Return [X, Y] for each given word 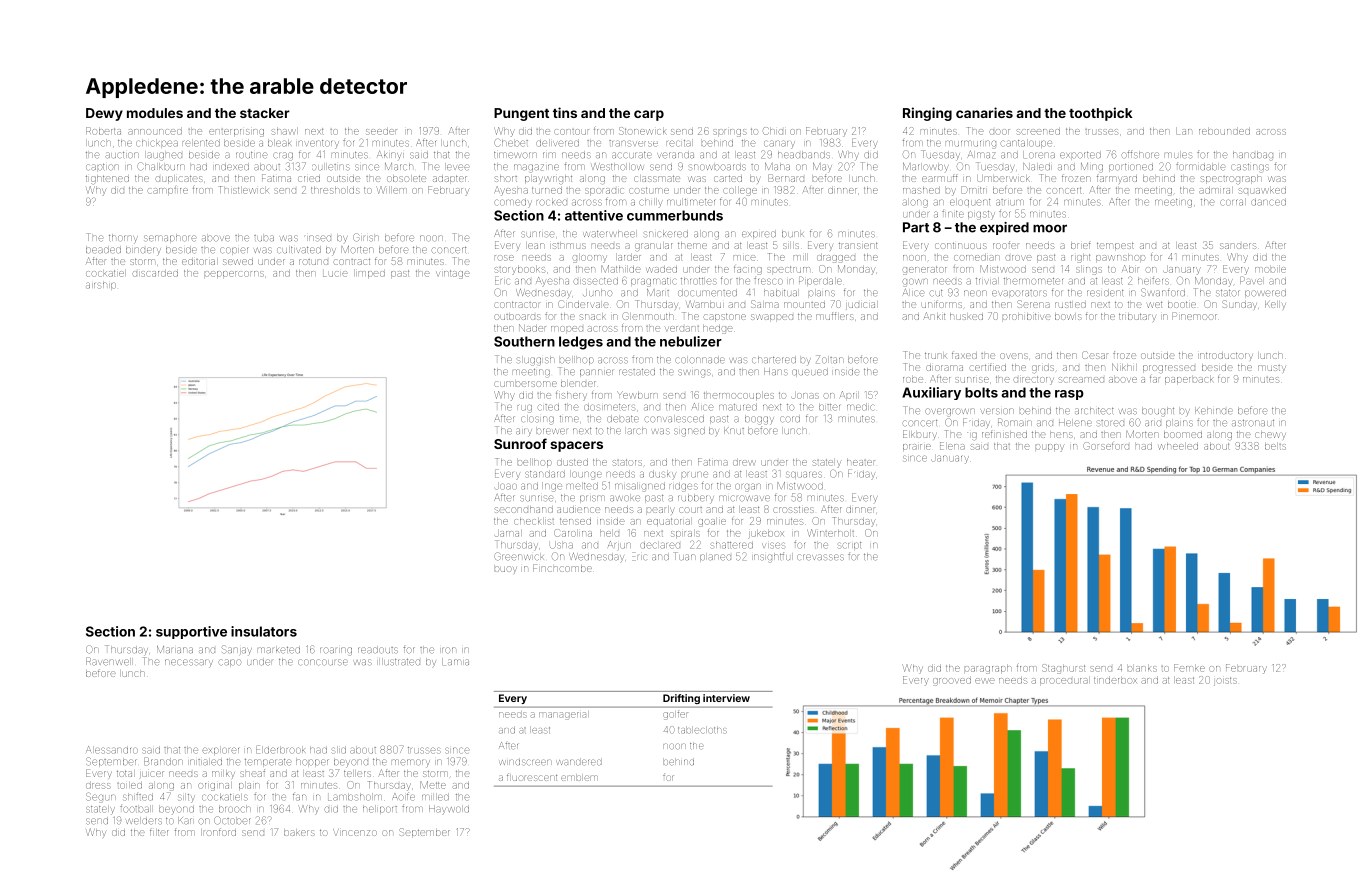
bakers [299, 833]
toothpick [1101, 114]
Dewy [104, 114]
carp [649, 115]
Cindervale [583, 304]
